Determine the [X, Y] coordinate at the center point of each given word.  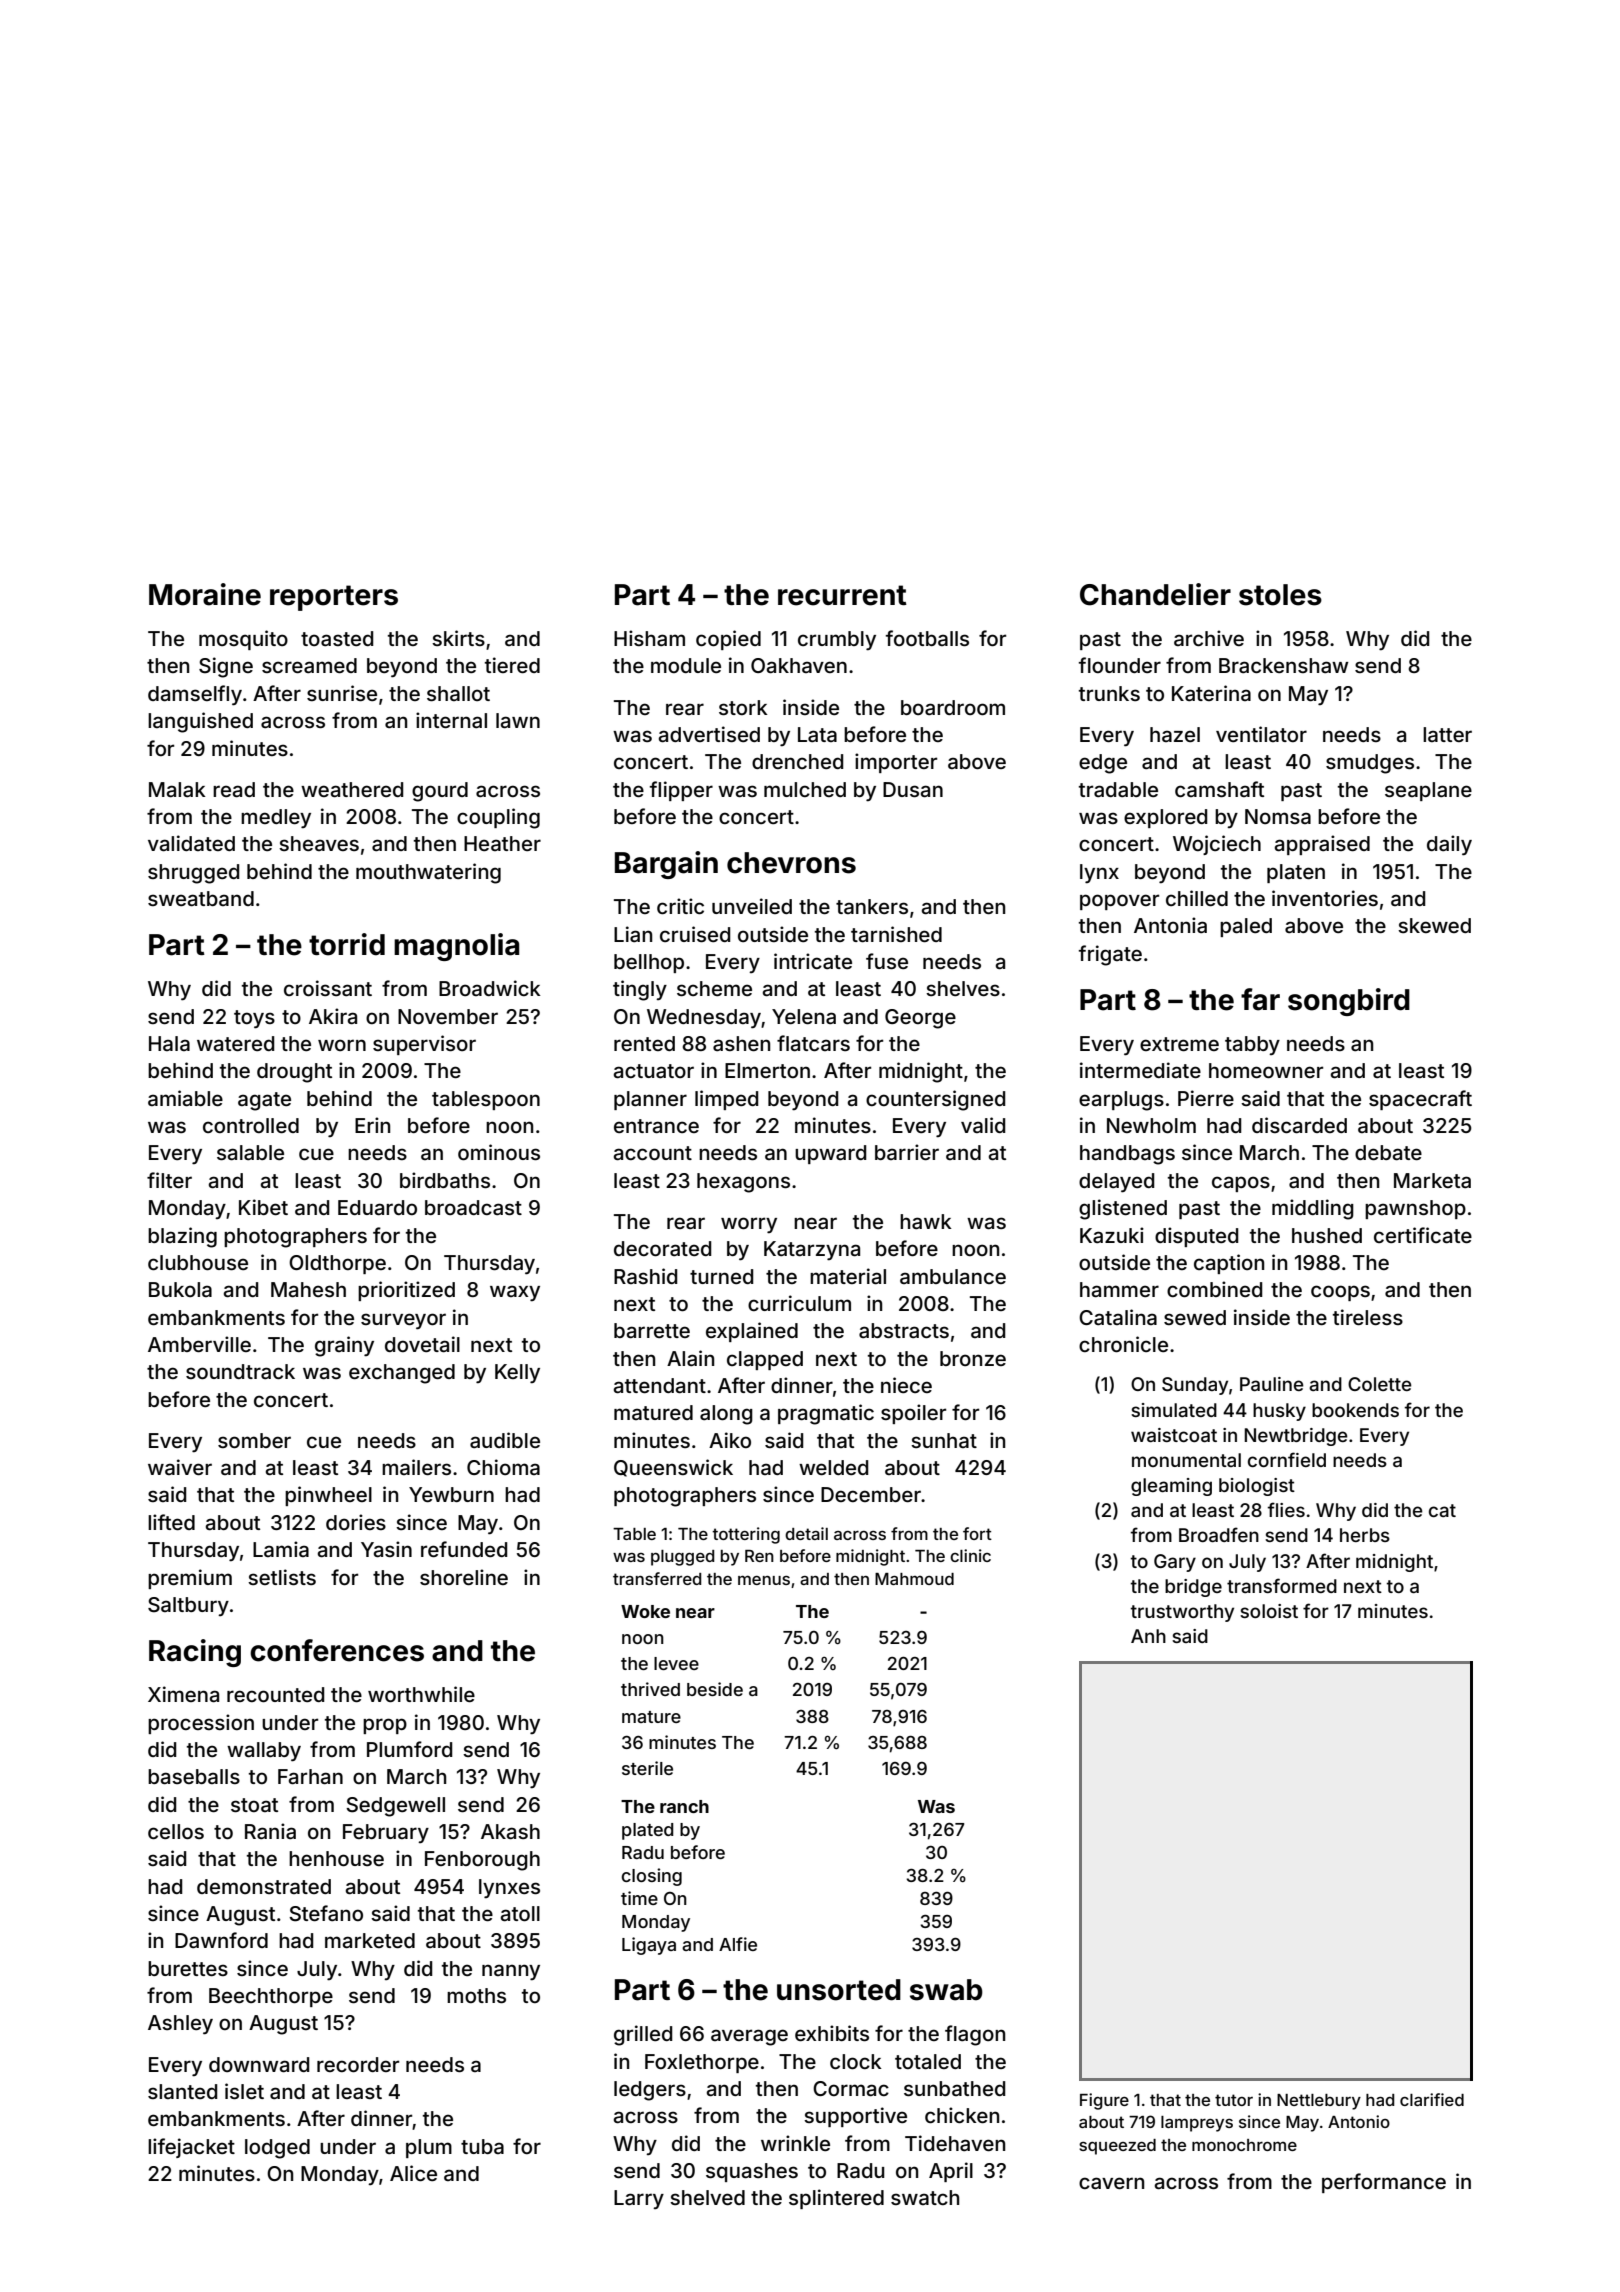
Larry [639, 2199]
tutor [1234, 2100]
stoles [1280, 595]
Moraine [205, 594]
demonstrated [264, 1886]
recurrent [842, 595]
